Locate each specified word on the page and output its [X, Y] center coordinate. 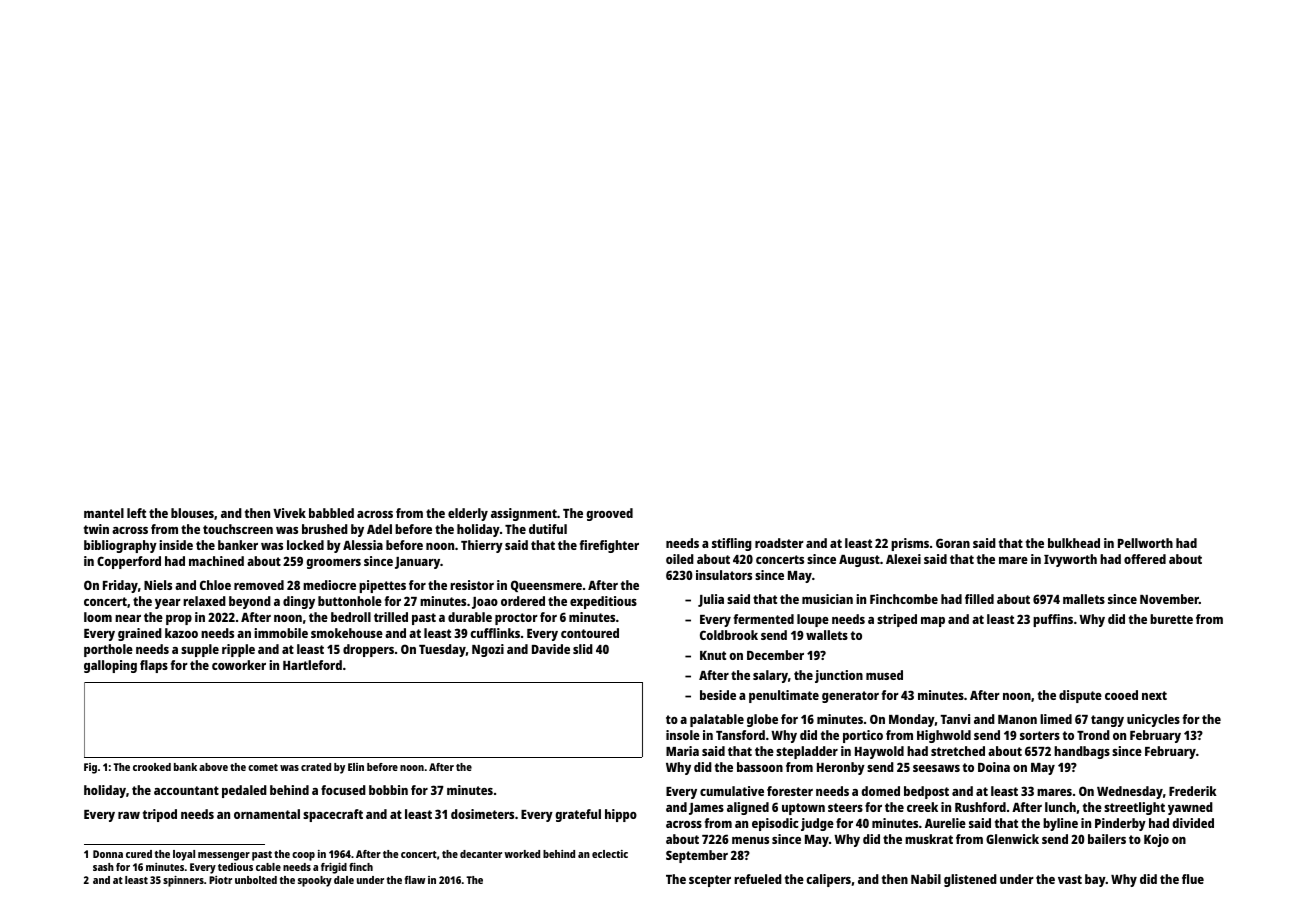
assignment [524, 514]
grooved [609, 514]
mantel [104, 513]
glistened [970, 880]
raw [129, 815]
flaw [415, 880]
